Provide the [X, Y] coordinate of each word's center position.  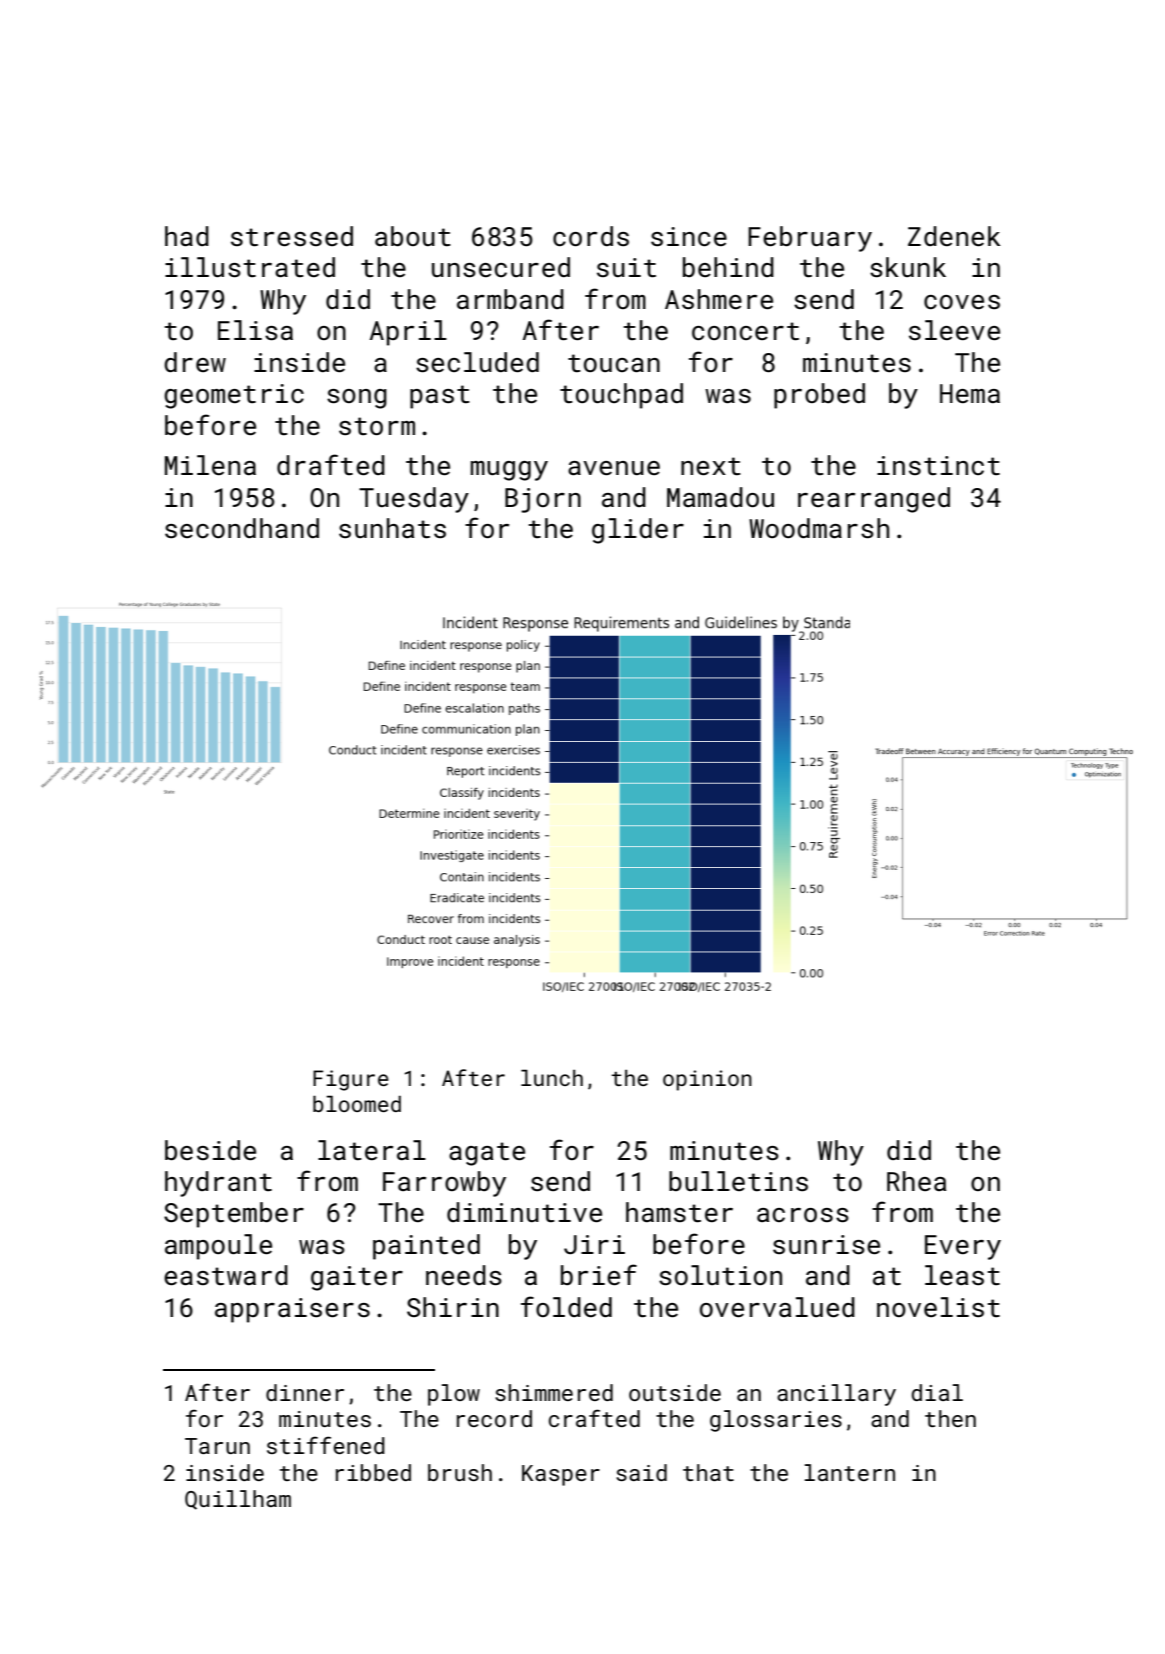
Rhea [916, 1181]
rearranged [874, 500]
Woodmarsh [819, 528]
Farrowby [444, 1184]
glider [638, 531]
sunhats [392, 528]
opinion [707, 1080]
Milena [210, 465]
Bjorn [543, 500]
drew [195, 362]
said [641, 1472]
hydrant [218, 1184]
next [711, 466]
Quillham [238, 1500]
